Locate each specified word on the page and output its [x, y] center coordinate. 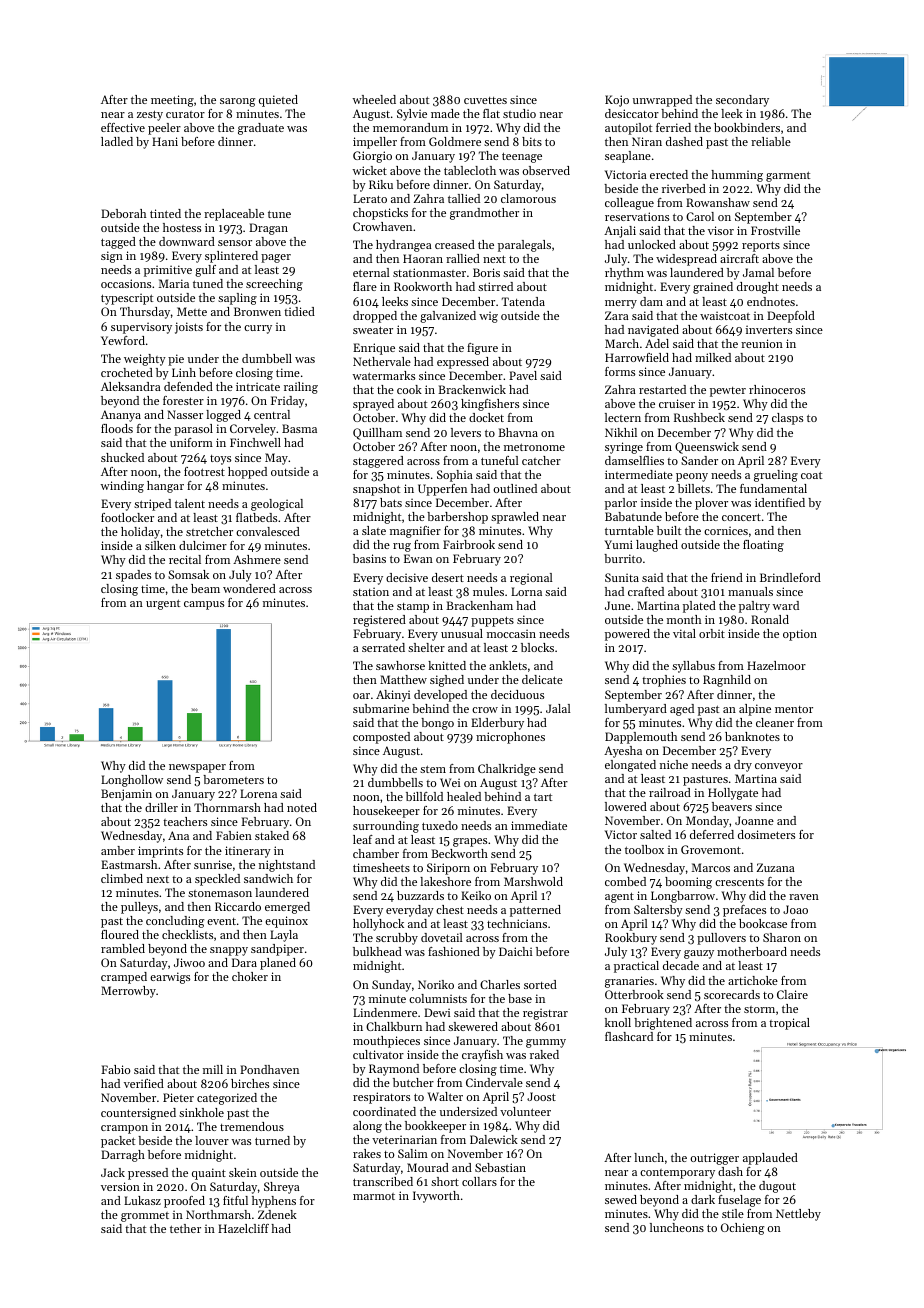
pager [276, 258]
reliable [771, 141]
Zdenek [277, 1214]
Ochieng [742, 1229]
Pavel [523, 375]
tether [185, 1228]
